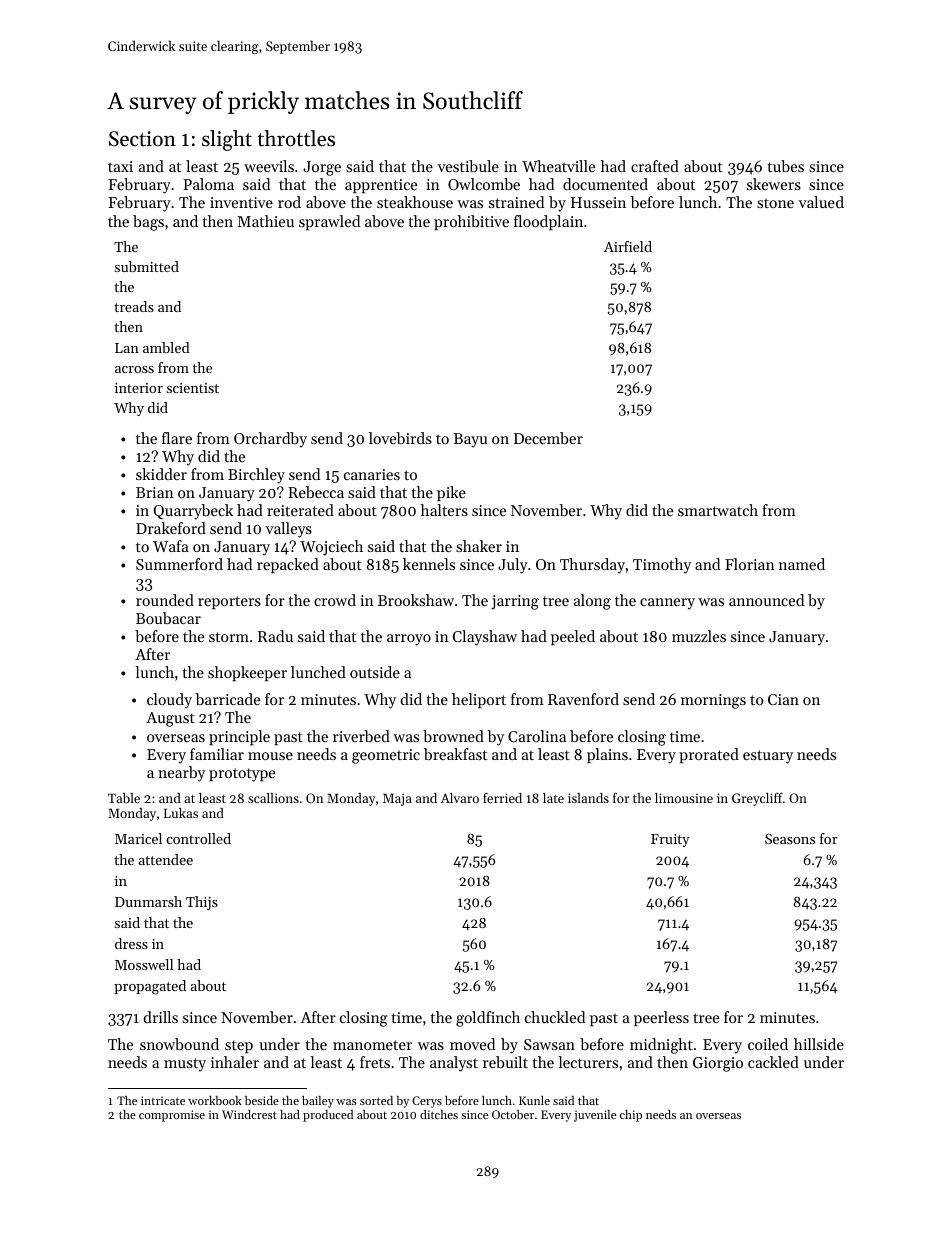  I want to click on chip, so click(631, 1116).
